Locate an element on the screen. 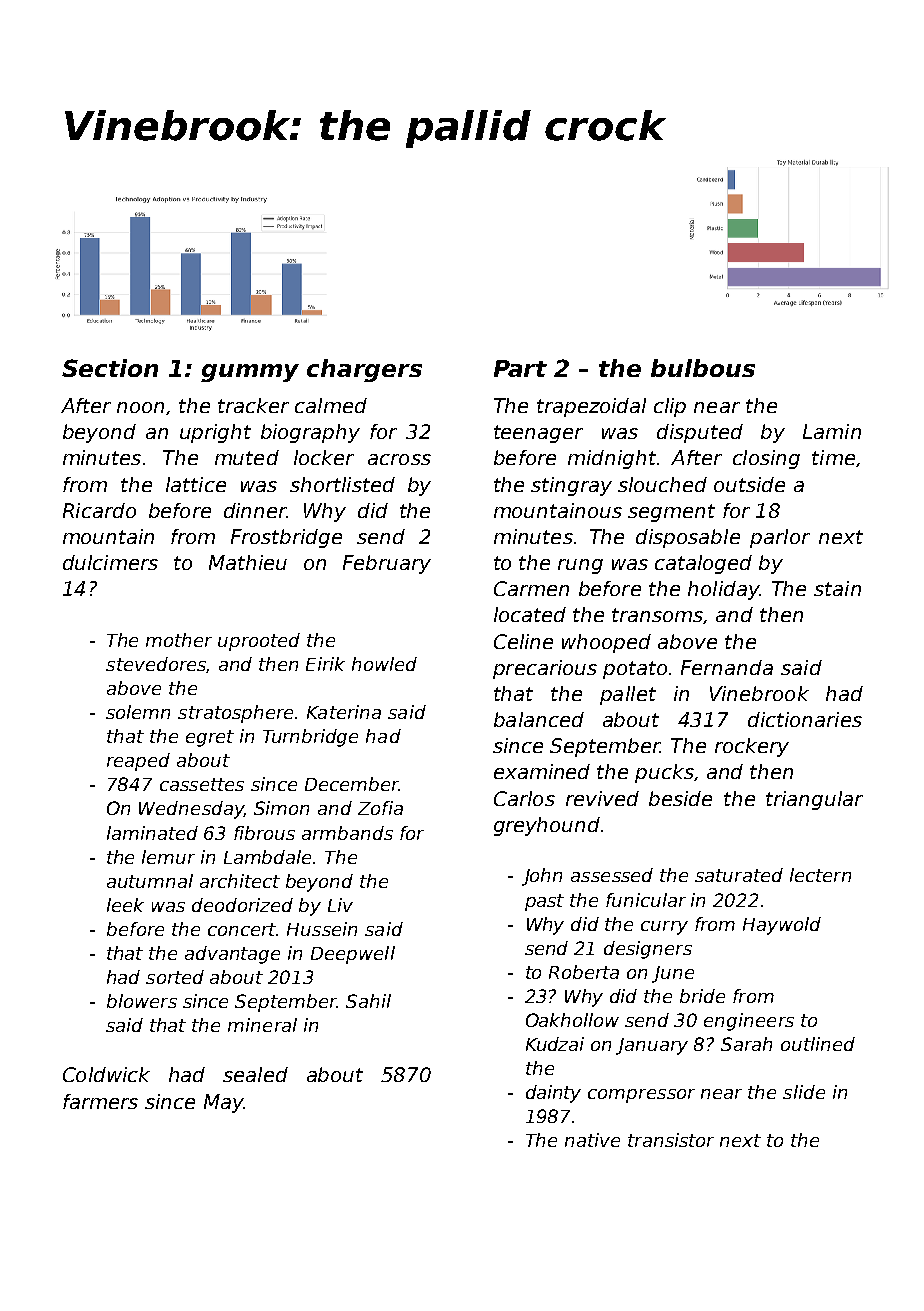 Image resolution: width=924 pixels, height=1311 pixels. past is located at coordinates (544, 902).
